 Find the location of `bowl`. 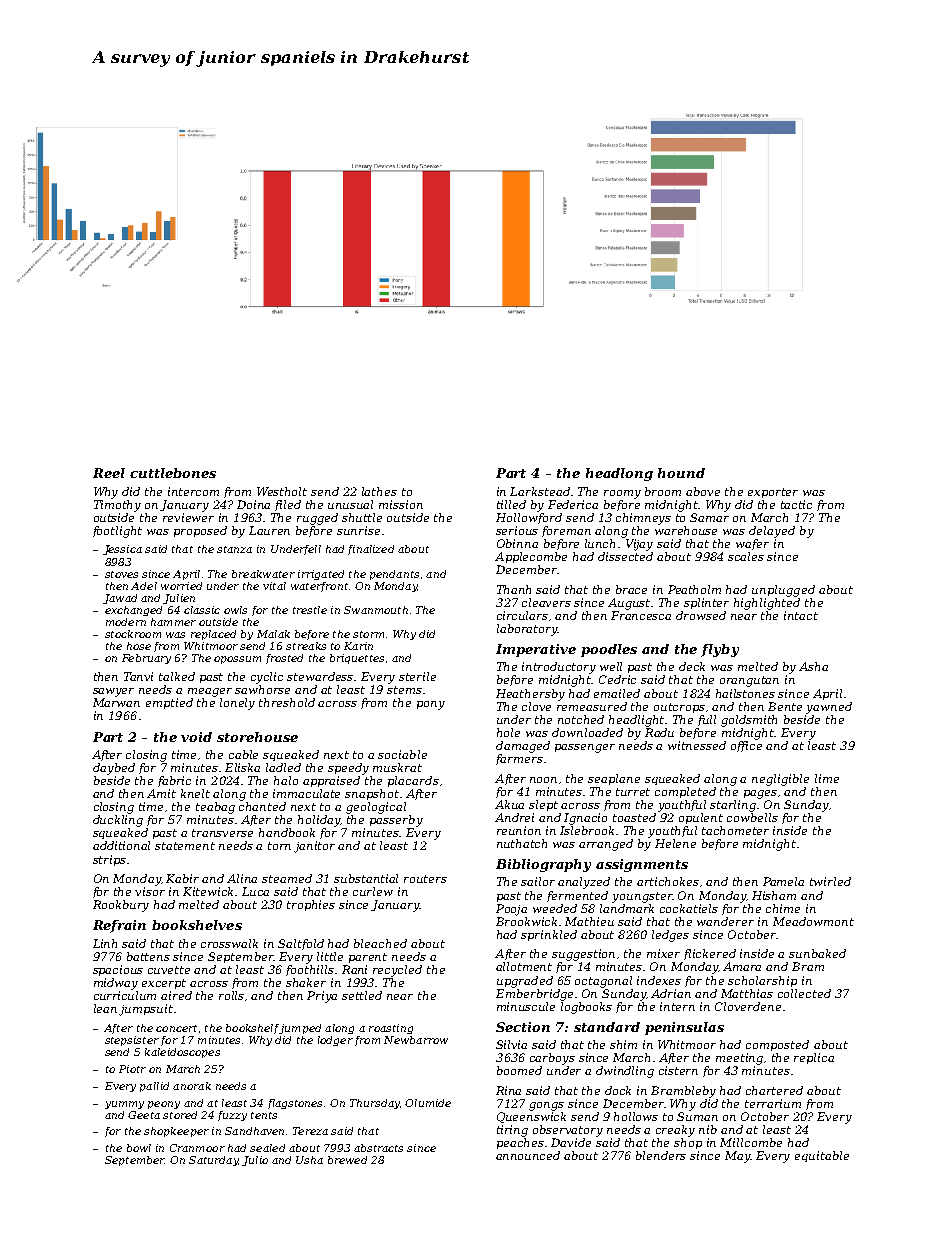

bowl is located at coordinates (139, 1148).
